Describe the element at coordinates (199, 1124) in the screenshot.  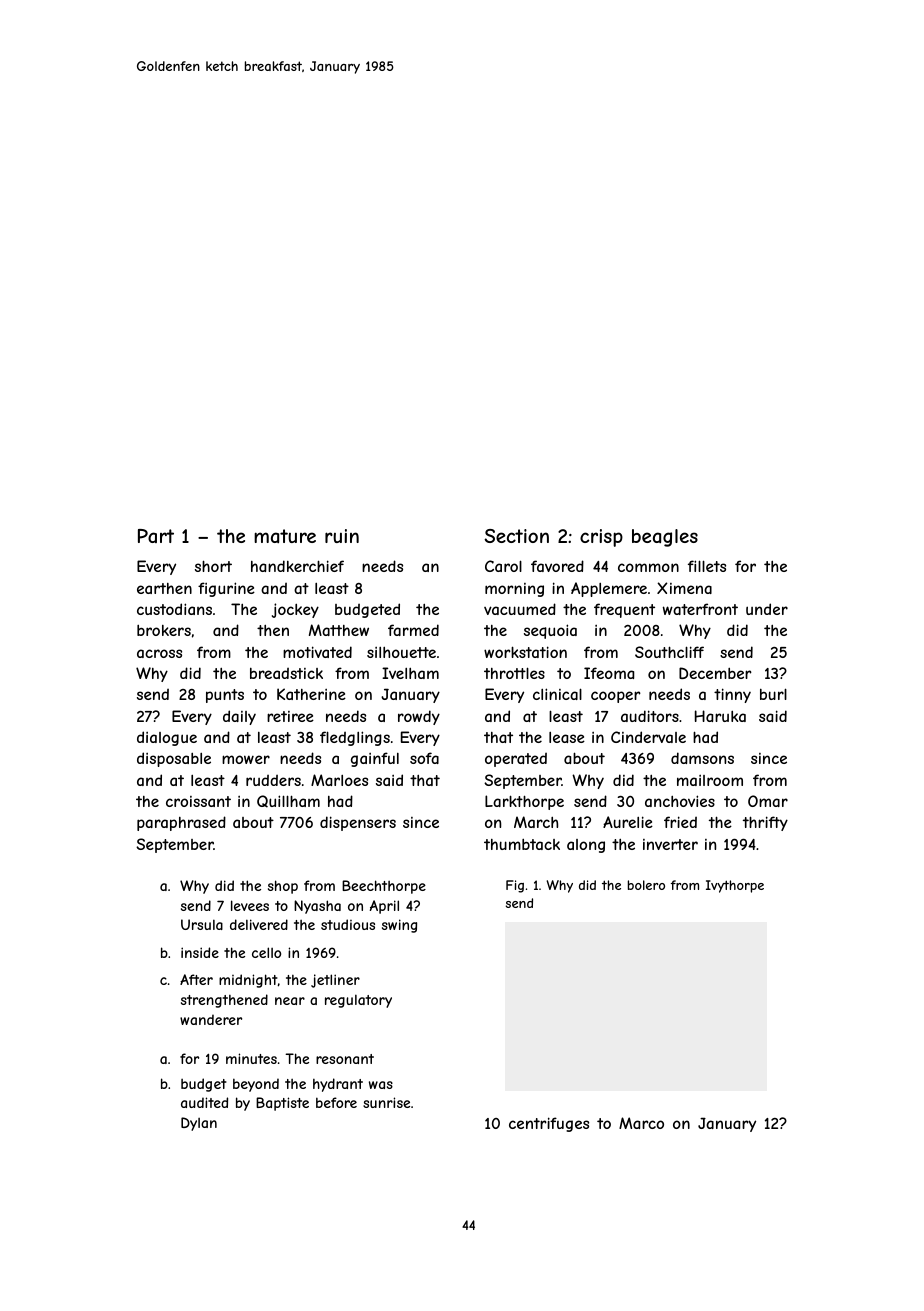
I see `Dylan` at that location.
